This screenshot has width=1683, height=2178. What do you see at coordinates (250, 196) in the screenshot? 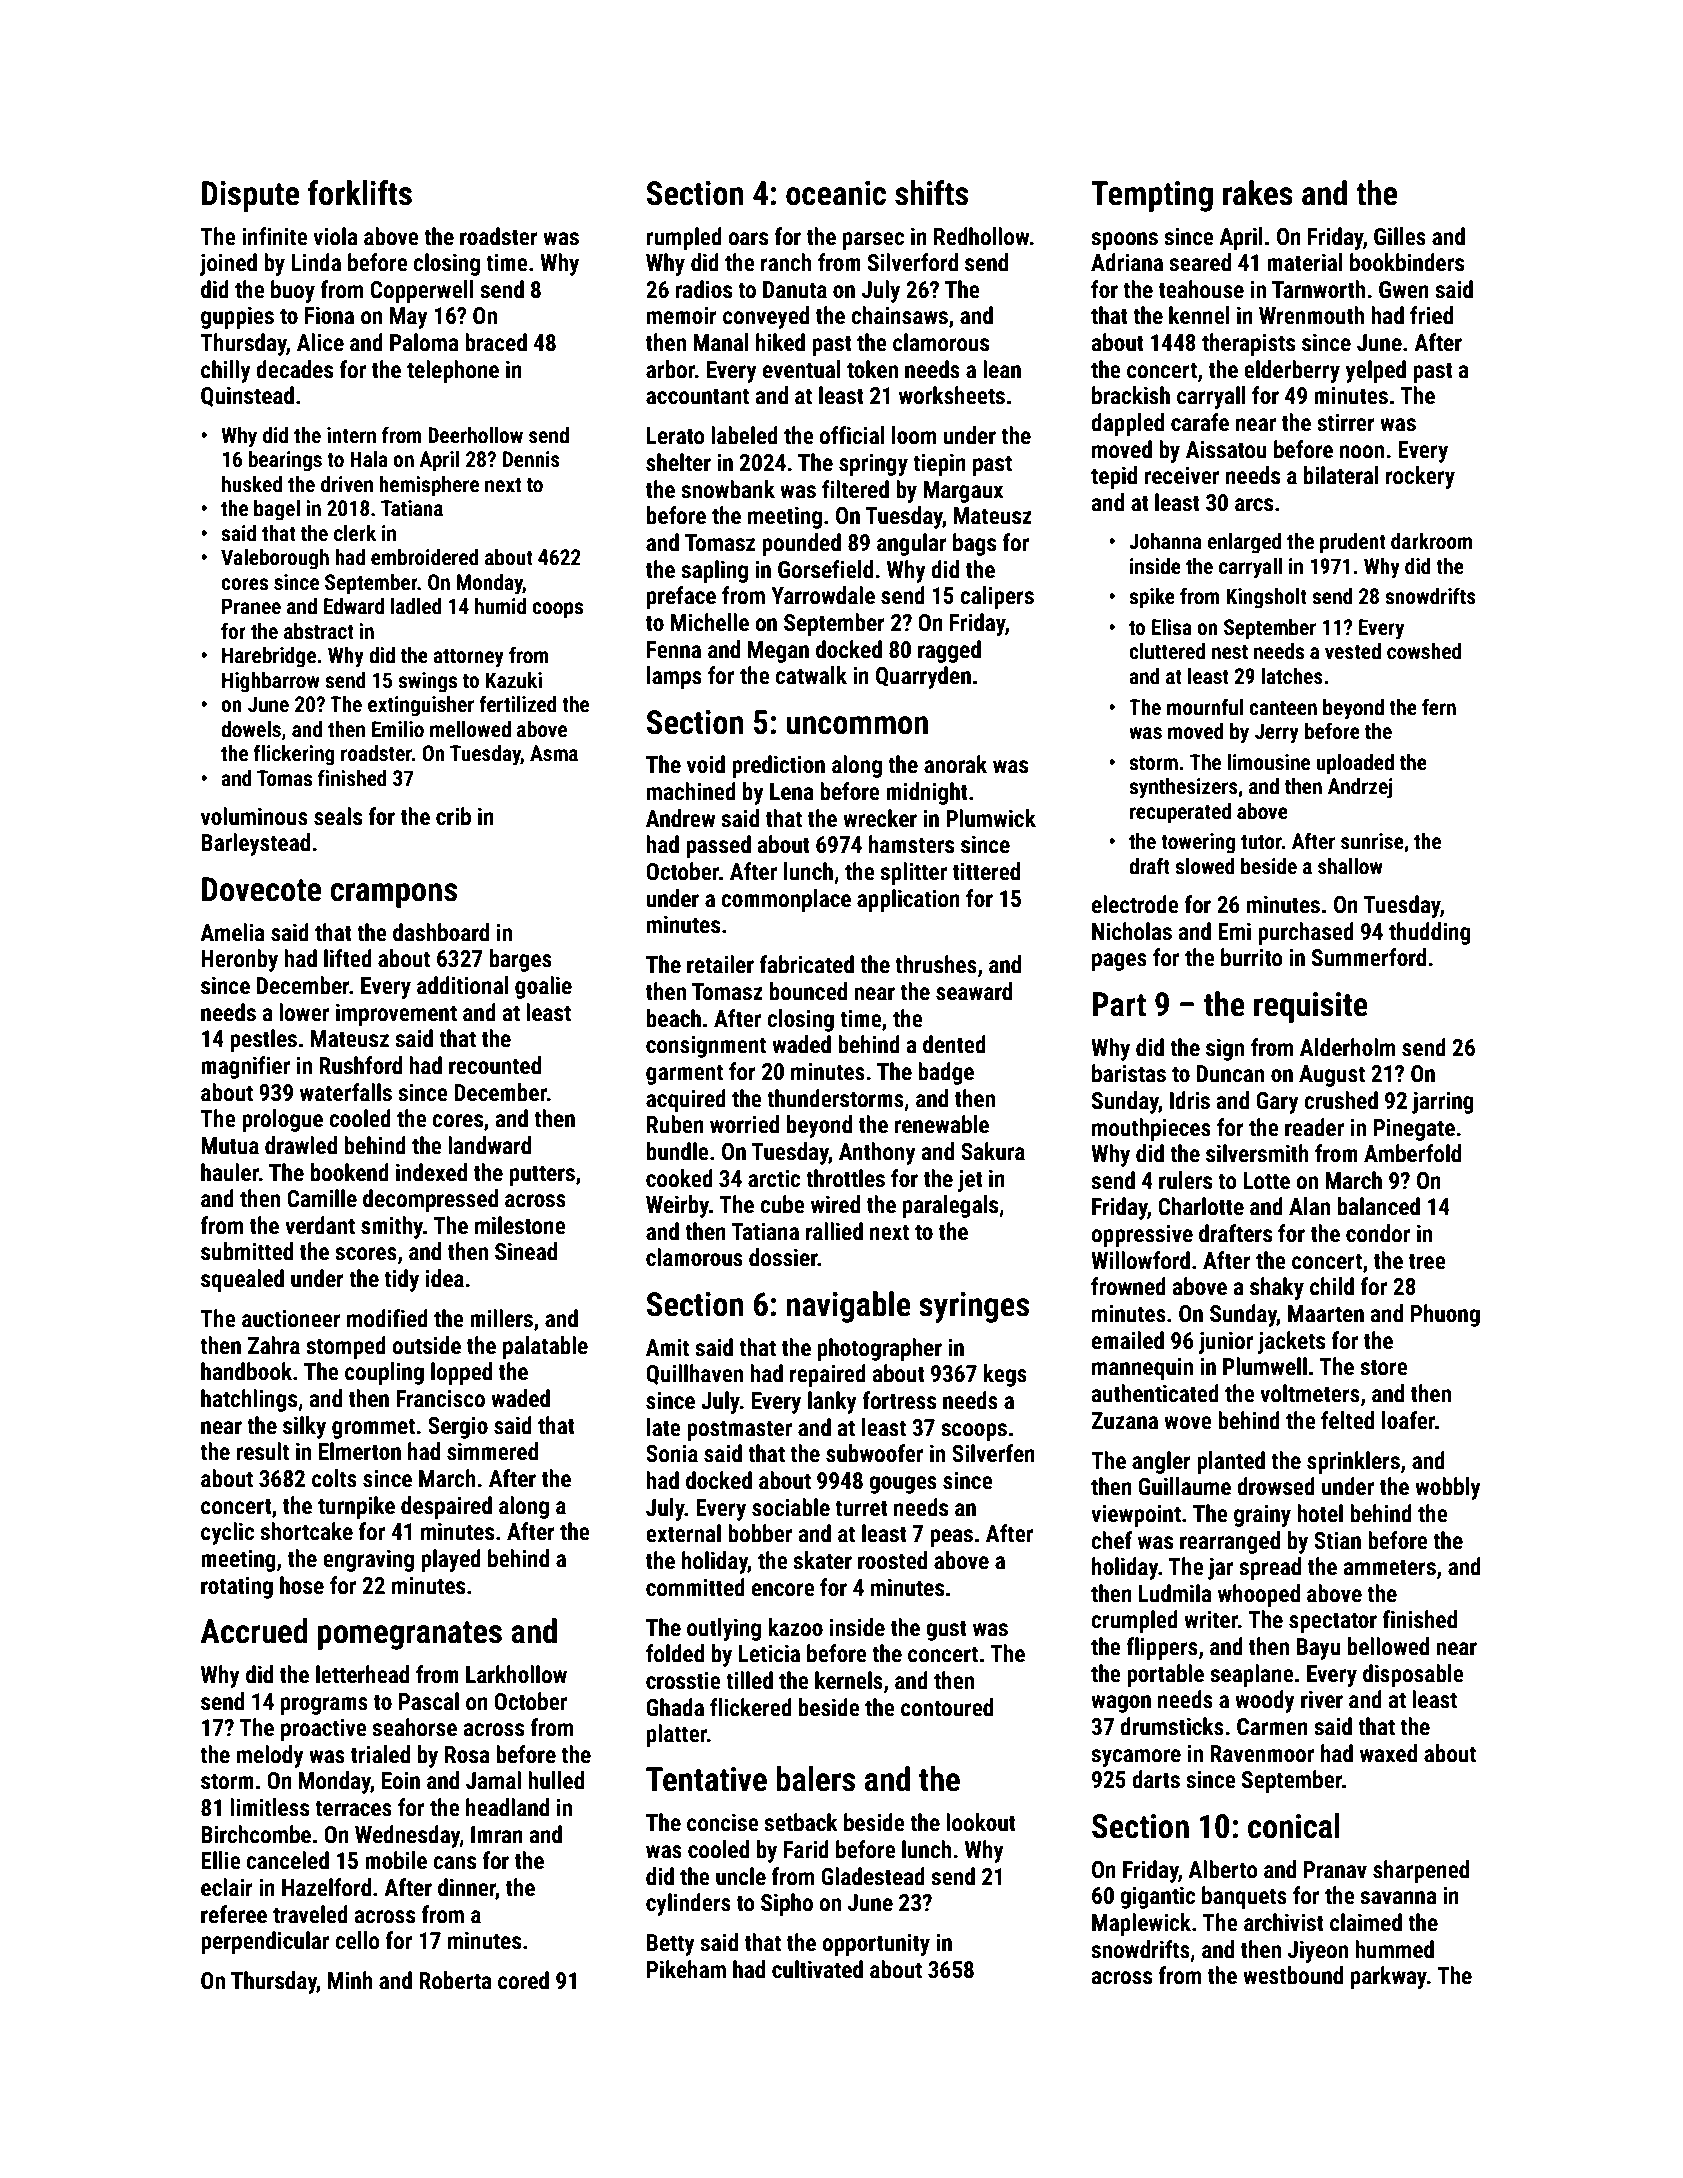
I see `Dispute` at bounding box center [250, 196].
